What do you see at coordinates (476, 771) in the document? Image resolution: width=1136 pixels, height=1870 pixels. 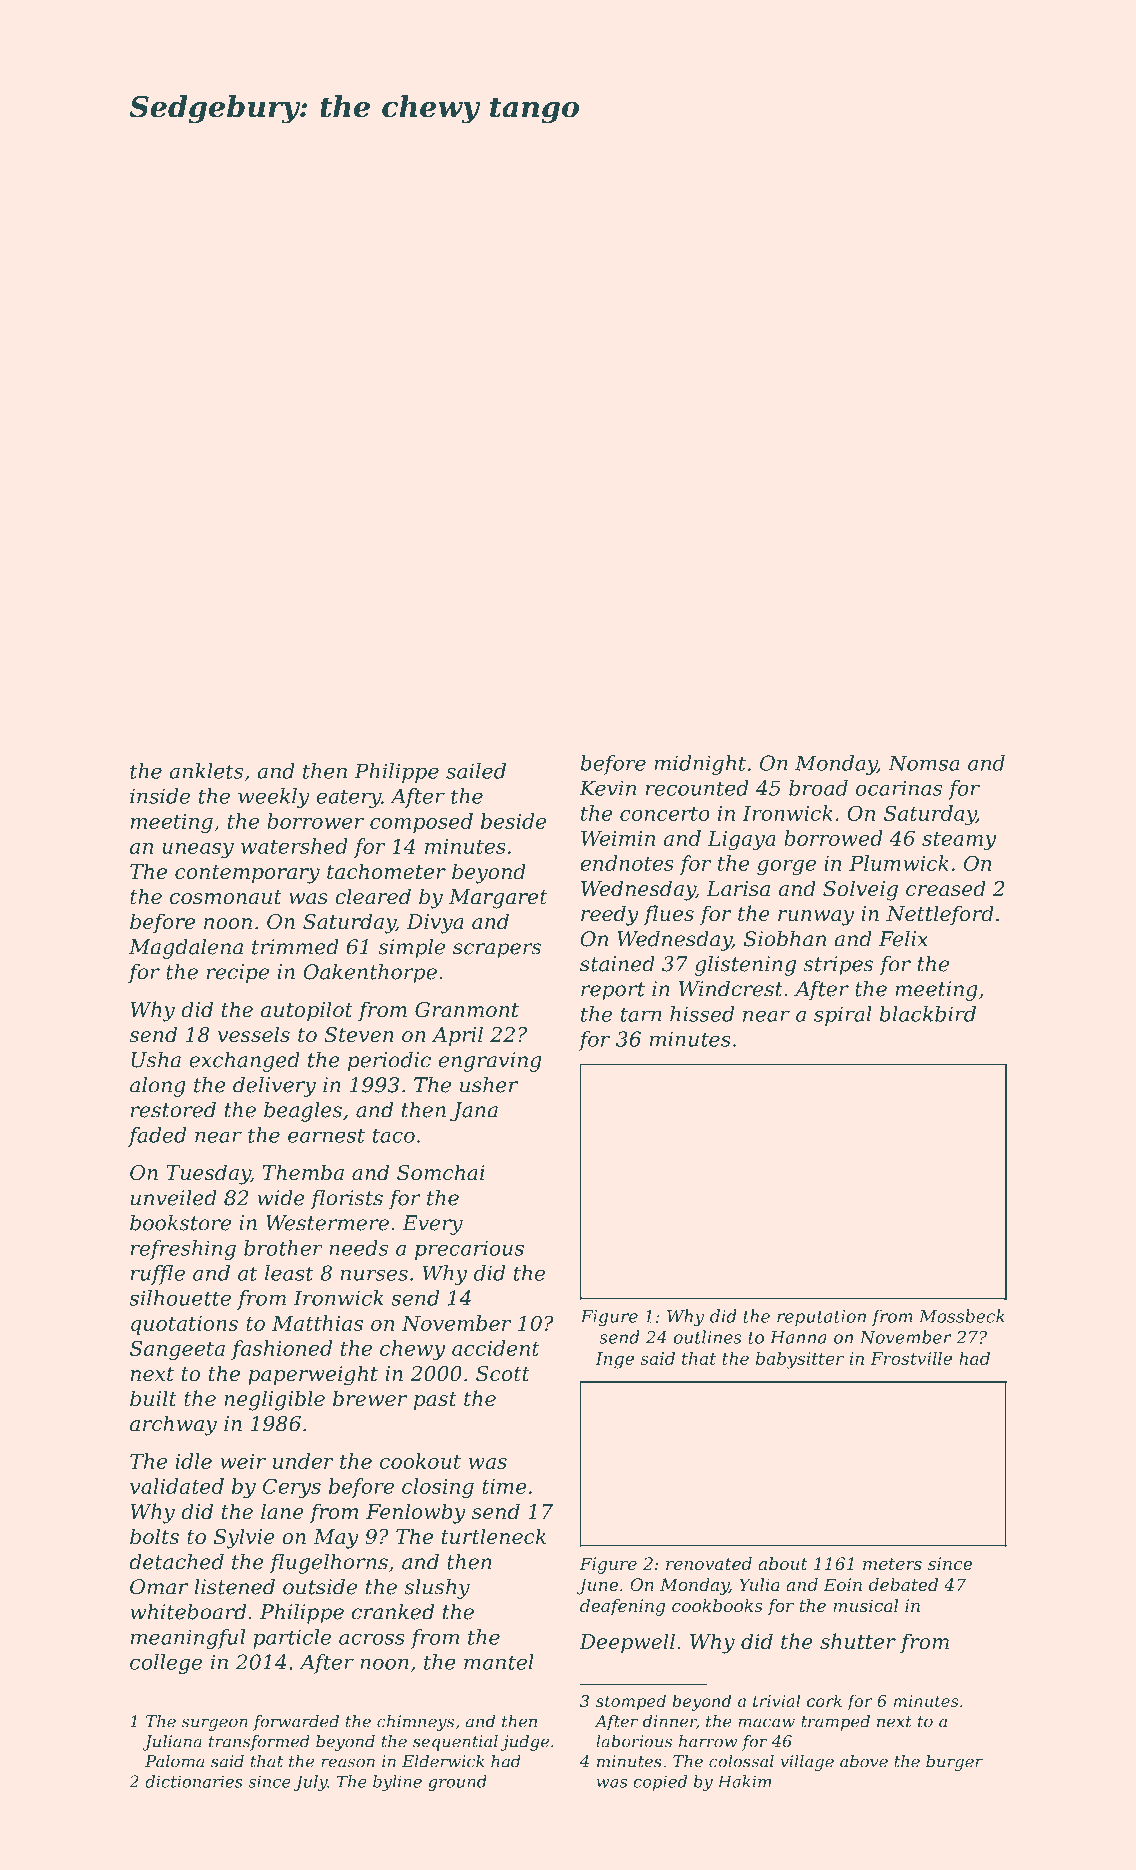 I see `sailed` at bounding box center [476, 771].
